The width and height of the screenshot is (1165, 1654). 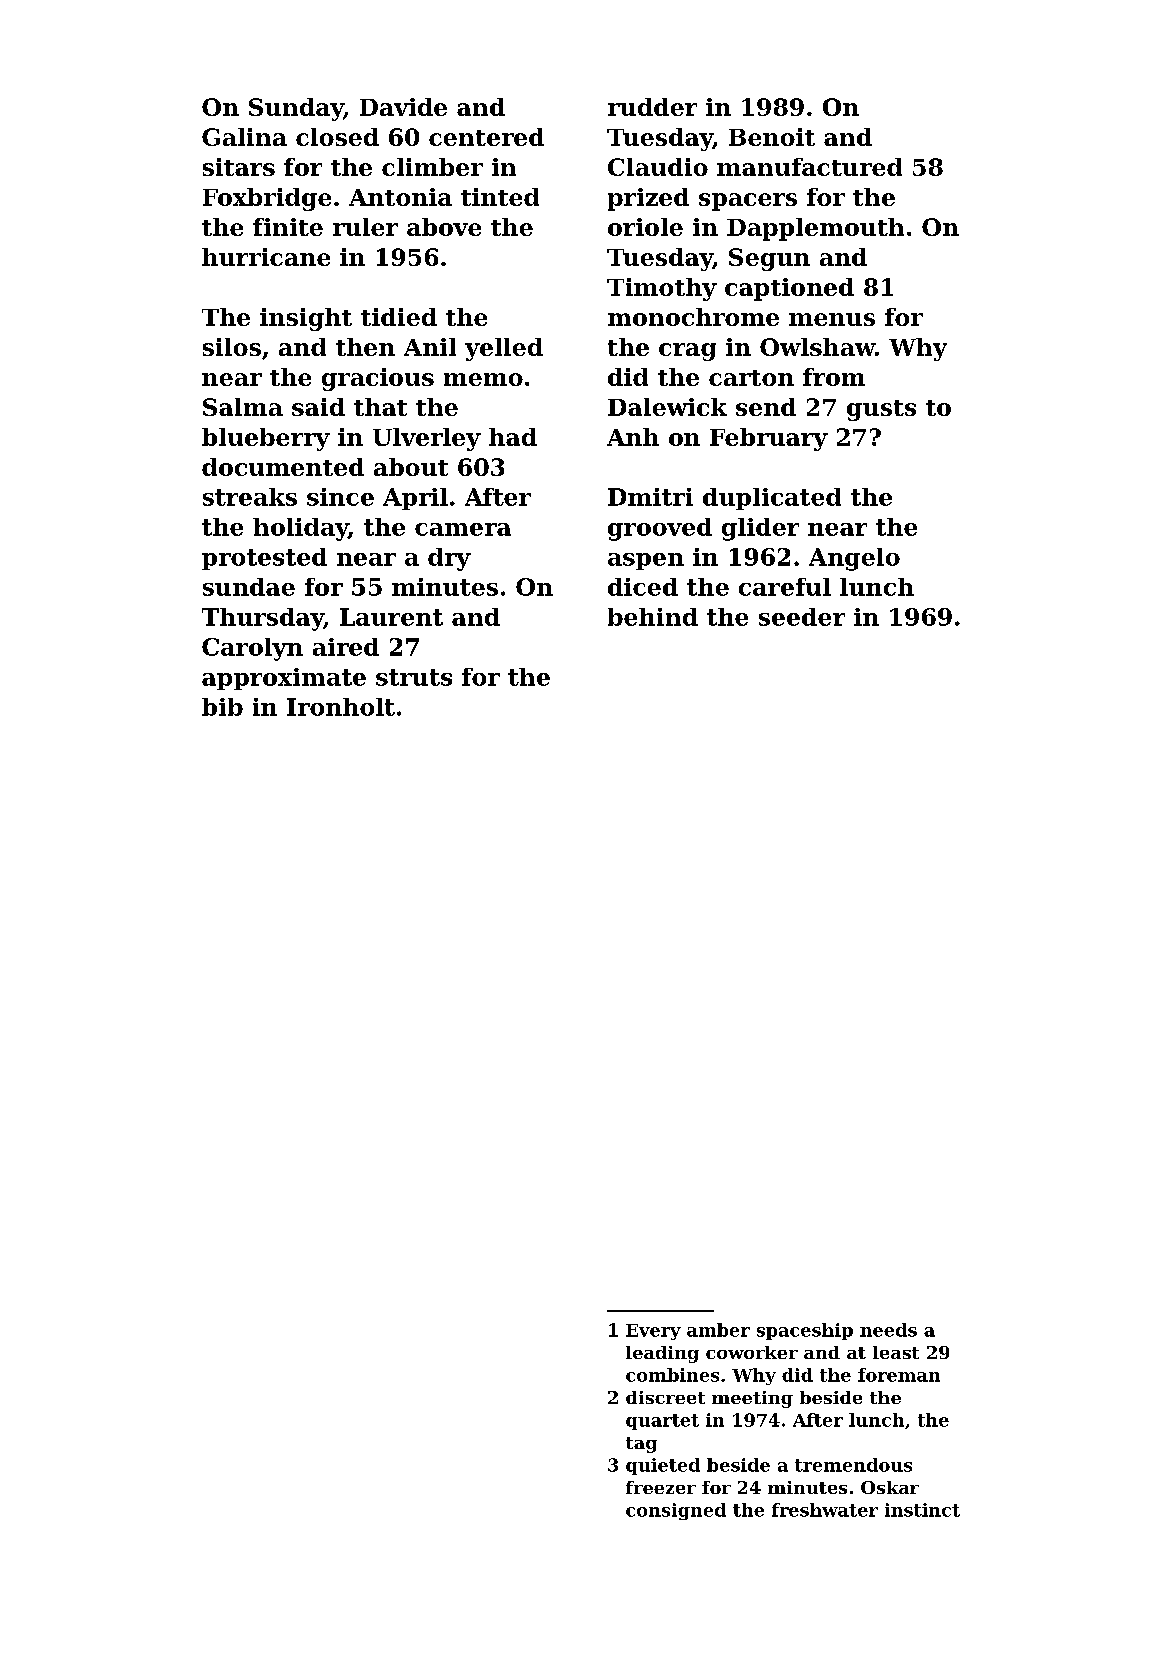 What do you see at coordinates (504, 349) in the screenshot?
I see `yelled` at bounding box center [504, 349].
